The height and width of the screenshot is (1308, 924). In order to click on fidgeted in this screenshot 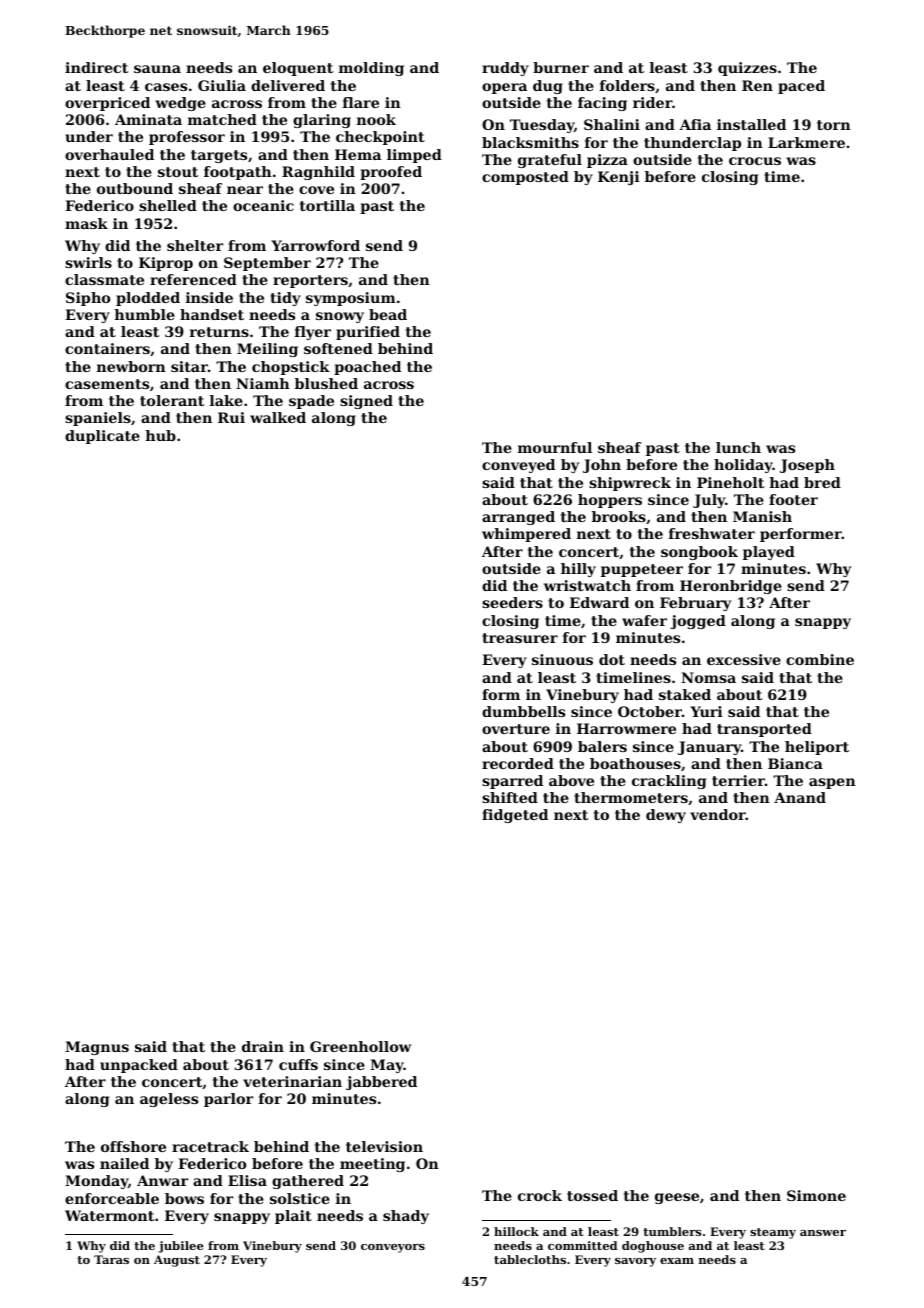, I will do `click(515, 816)`.
